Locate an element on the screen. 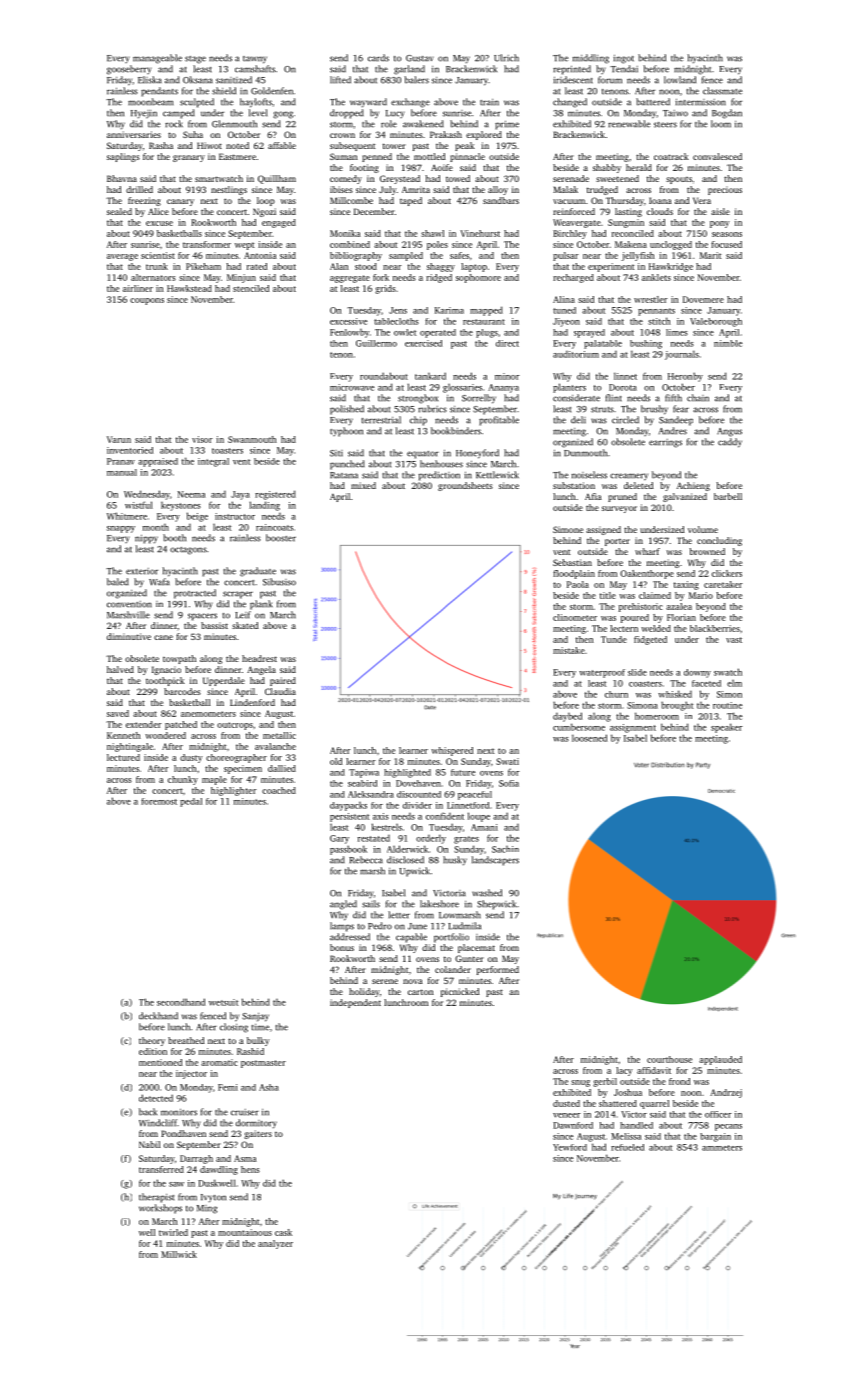 This screenshot has height=1400, width=849. foremost is located at coordinates (159, 801).
